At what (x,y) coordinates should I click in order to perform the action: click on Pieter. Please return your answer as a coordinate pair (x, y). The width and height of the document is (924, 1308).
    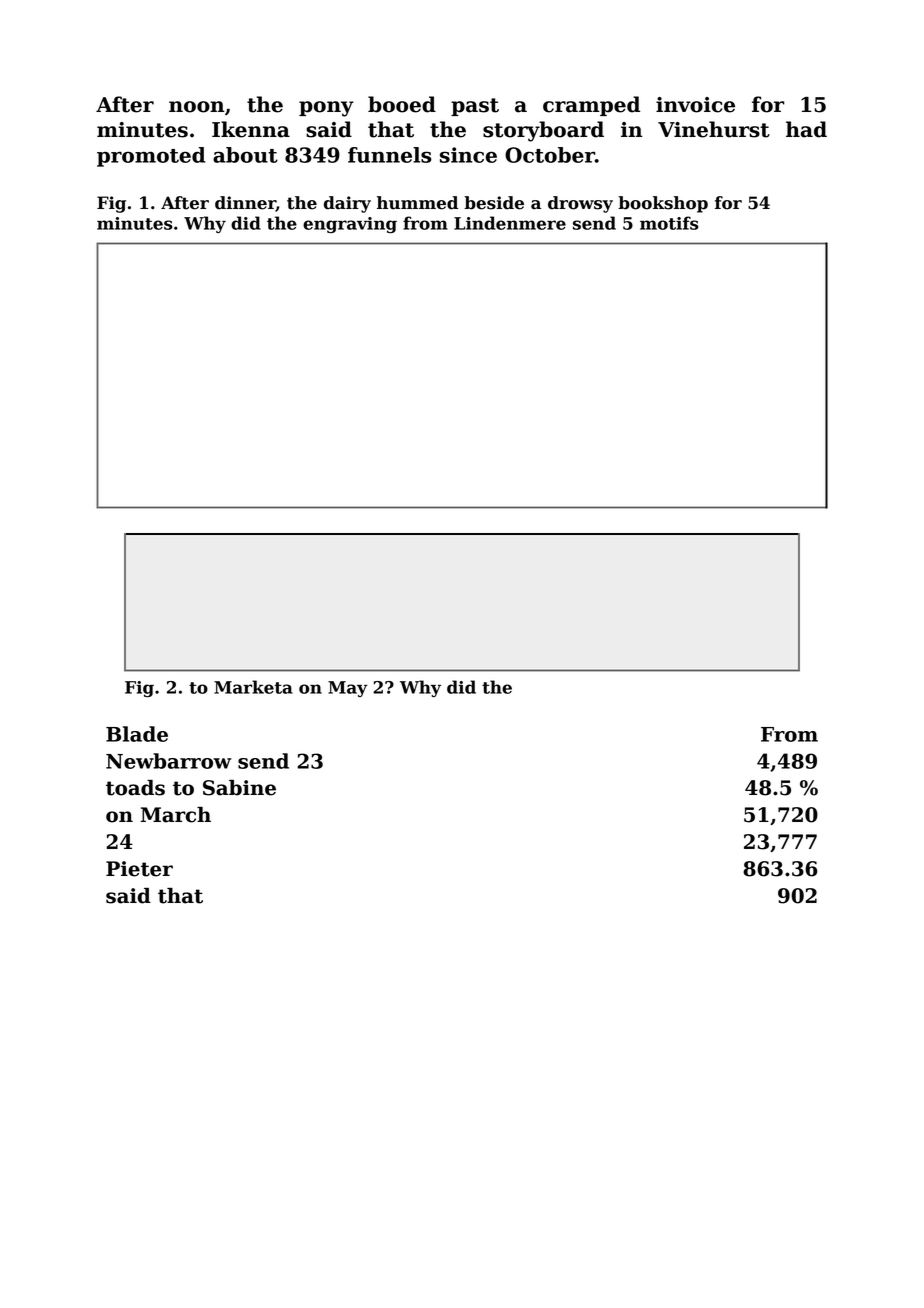
    Looking at the image, I should click on (139, 869).
